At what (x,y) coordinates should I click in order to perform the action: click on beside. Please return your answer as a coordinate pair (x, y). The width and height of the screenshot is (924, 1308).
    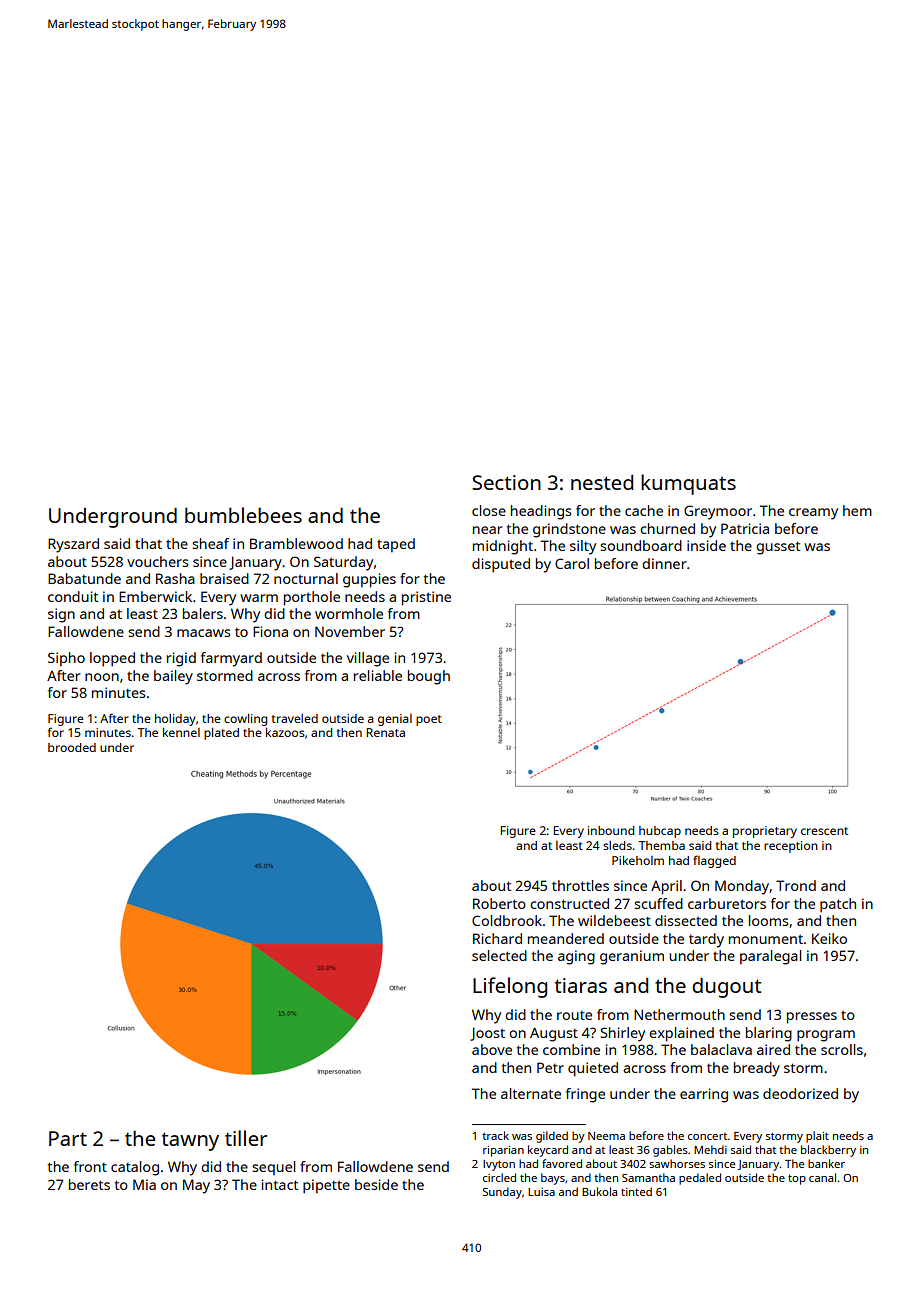
    Looking at the image, I should click on (376, 1184).
